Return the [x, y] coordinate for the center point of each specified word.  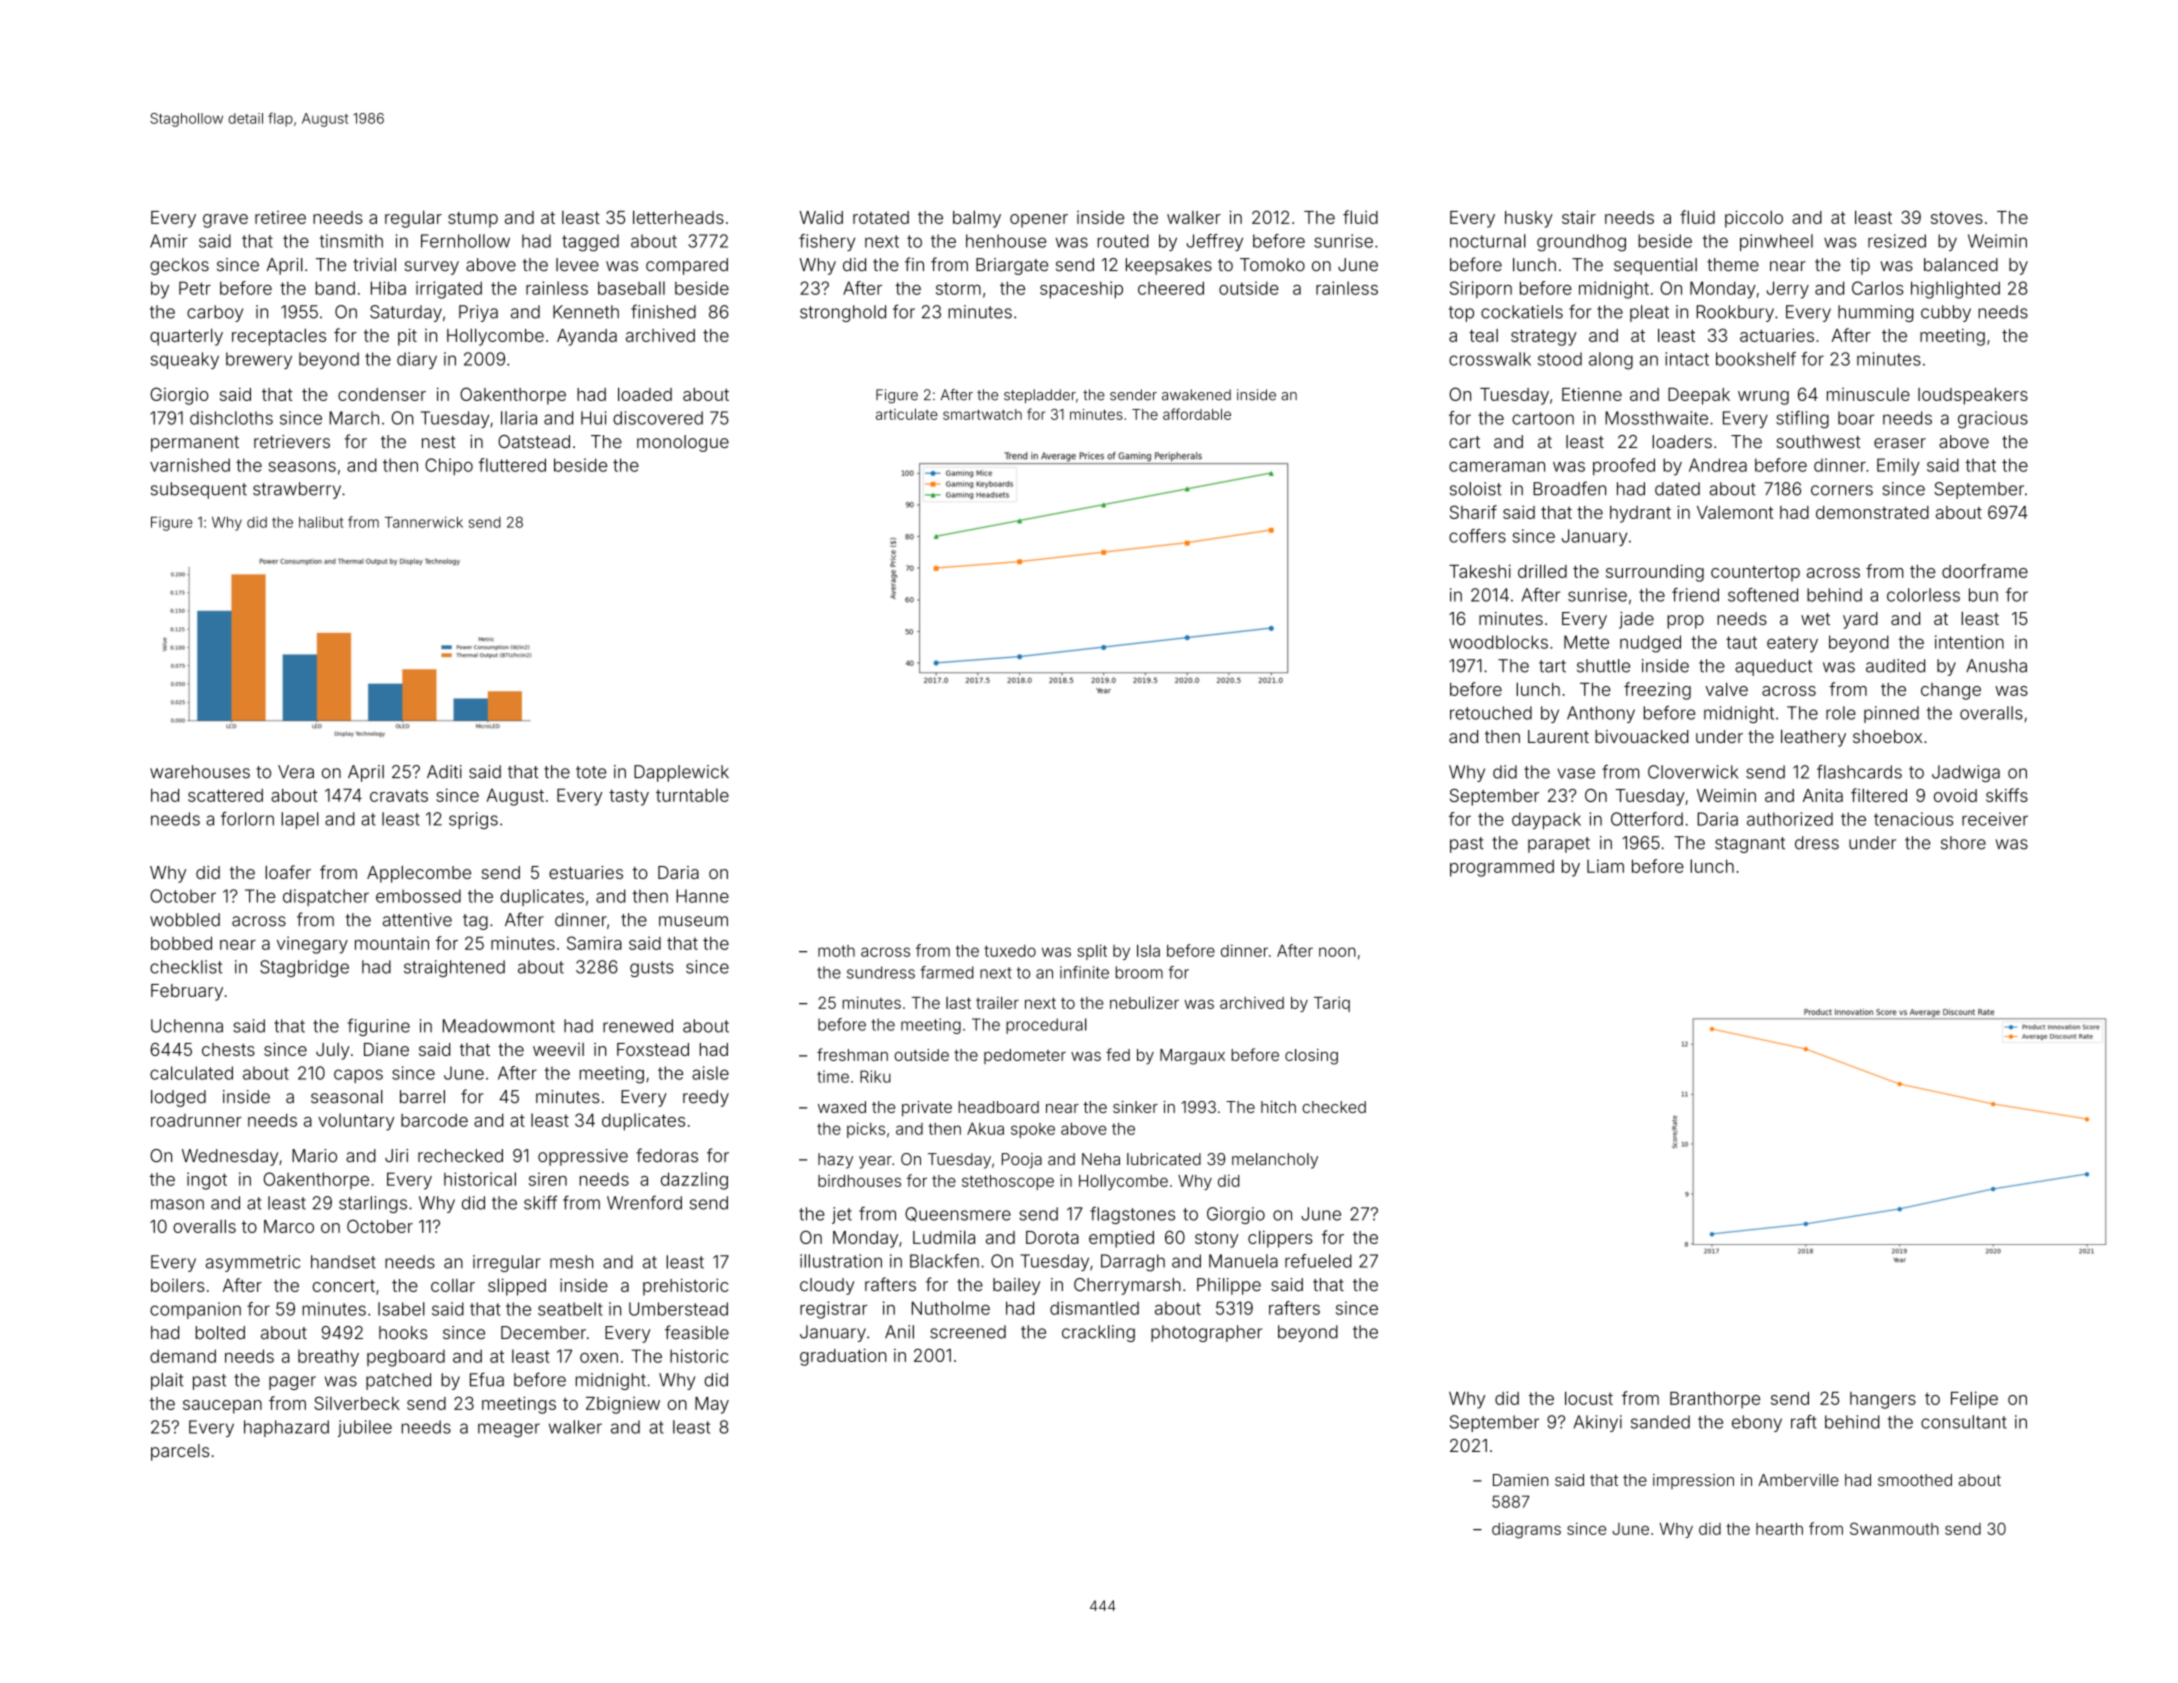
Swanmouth [1894, 1528]
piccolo [1754, 219]
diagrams [1526, 1531]
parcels [180, 1452]
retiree [280, 217]
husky [1529, 219]
